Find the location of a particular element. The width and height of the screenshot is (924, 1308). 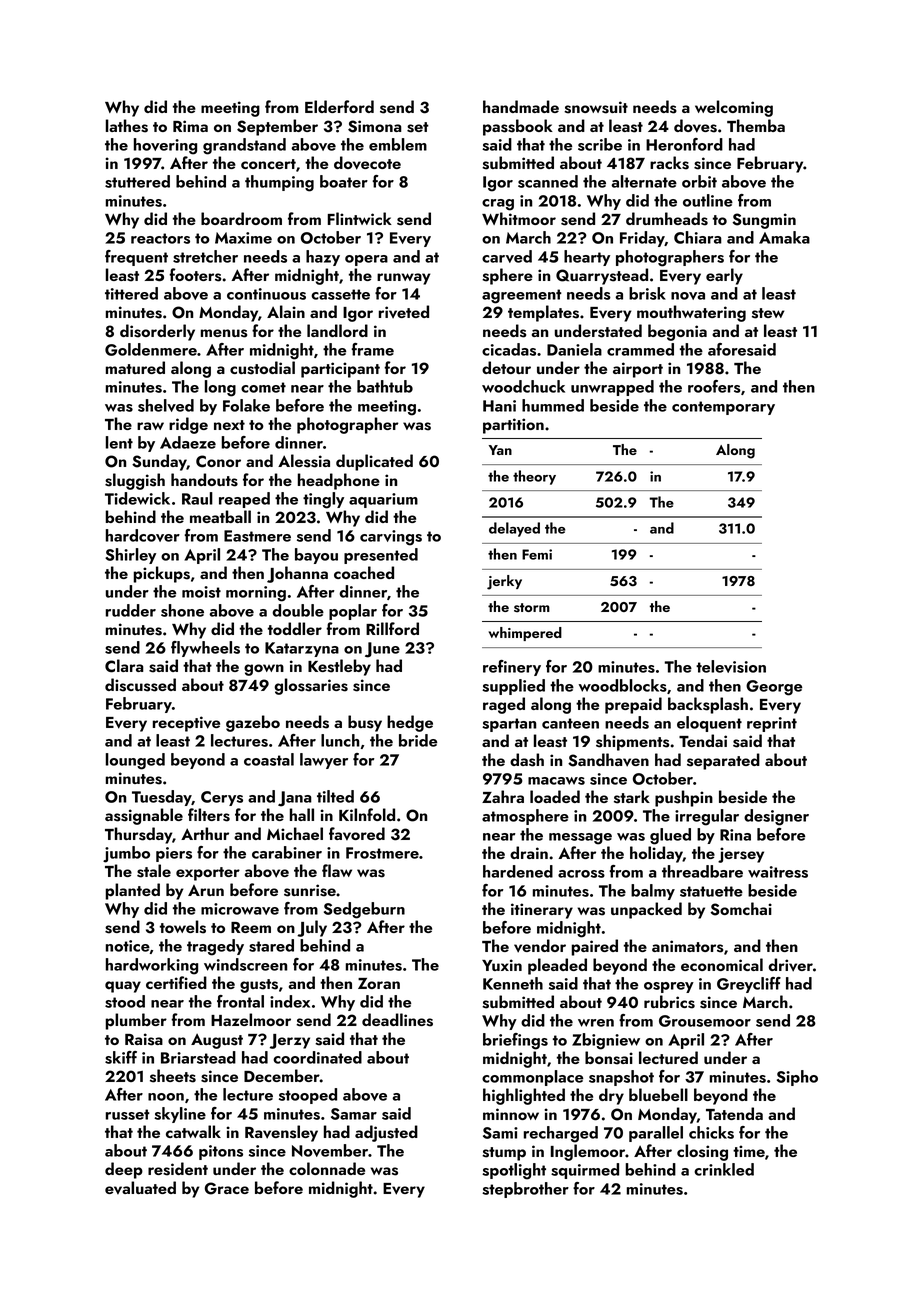

reprint is located at coordinates (772, 724).
